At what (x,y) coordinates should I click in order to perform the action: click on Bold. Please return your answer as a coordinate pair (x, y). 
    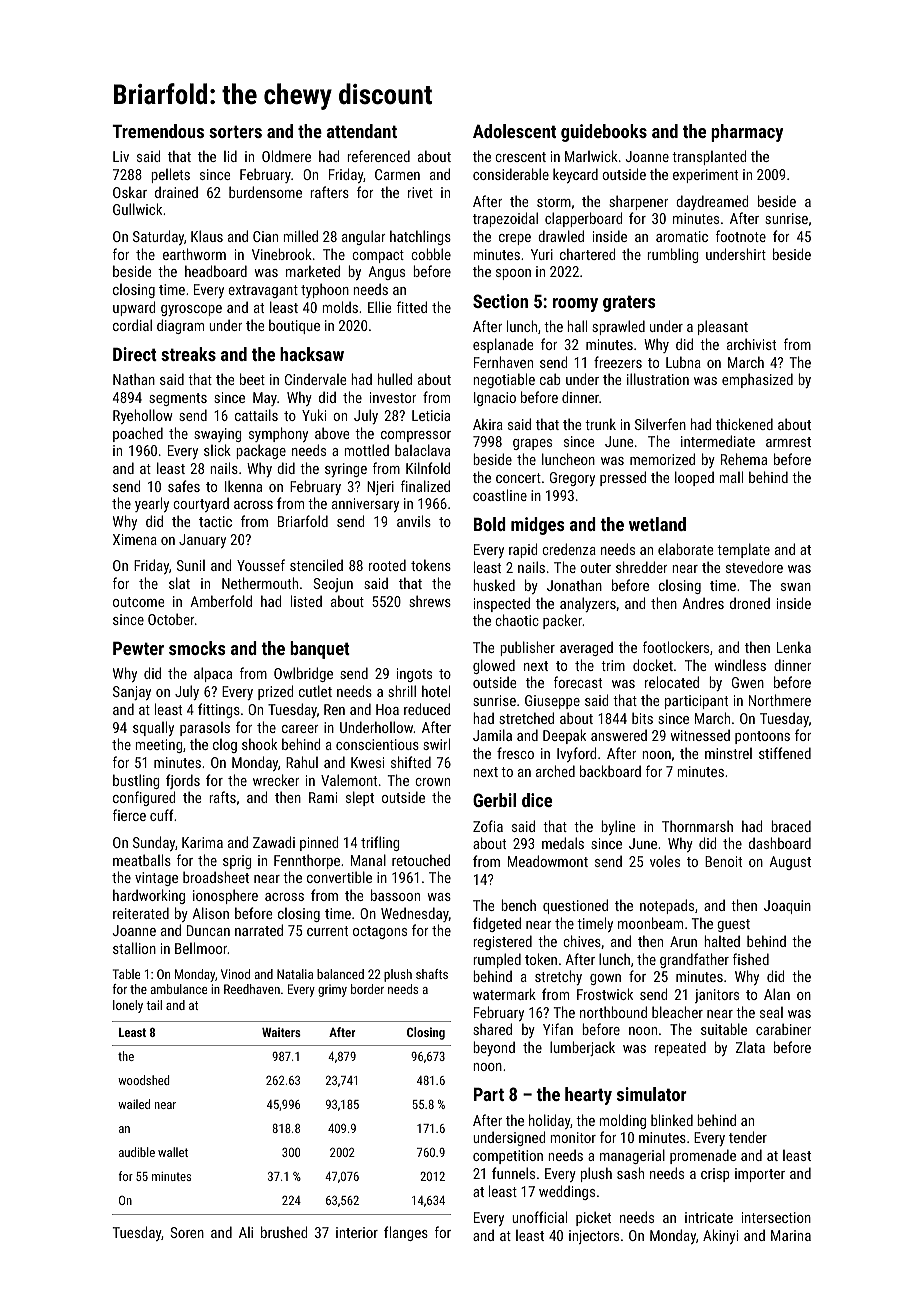
    Looking at the image, I should click on (490, 524).
